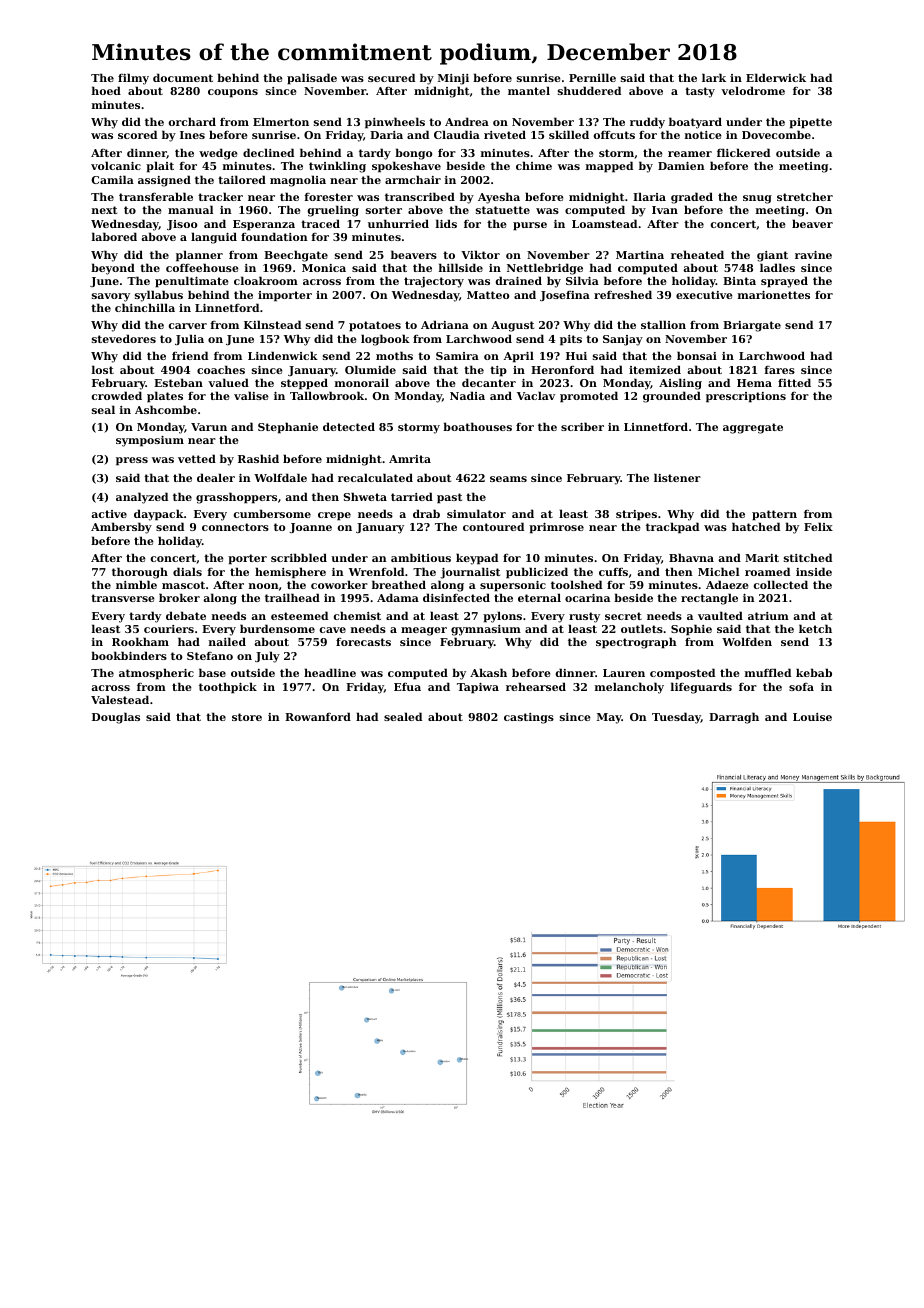 Image resolution: width=924 pixels, height=1308 pixels. What do you see at coordinates (349, 426) in the image?
I see `detected` at bounding box center [349, 426].
